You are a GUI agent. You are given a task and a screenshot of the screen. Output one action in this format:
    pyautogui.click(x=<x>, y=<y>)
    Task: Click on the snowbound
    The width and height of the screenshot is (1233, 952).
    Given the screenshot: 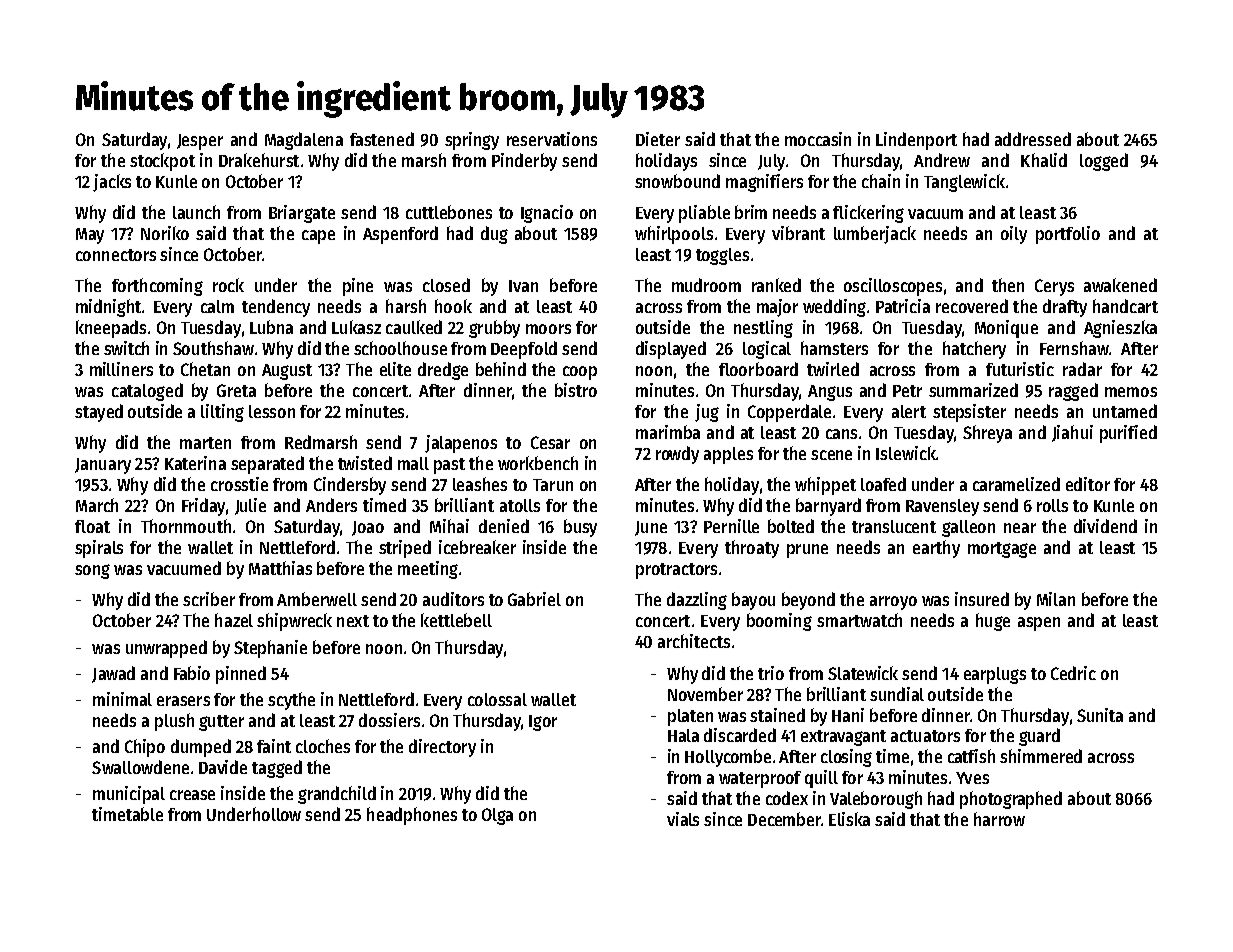 What is the action you would take?
    pyautogui.click(x=677, y=181)
